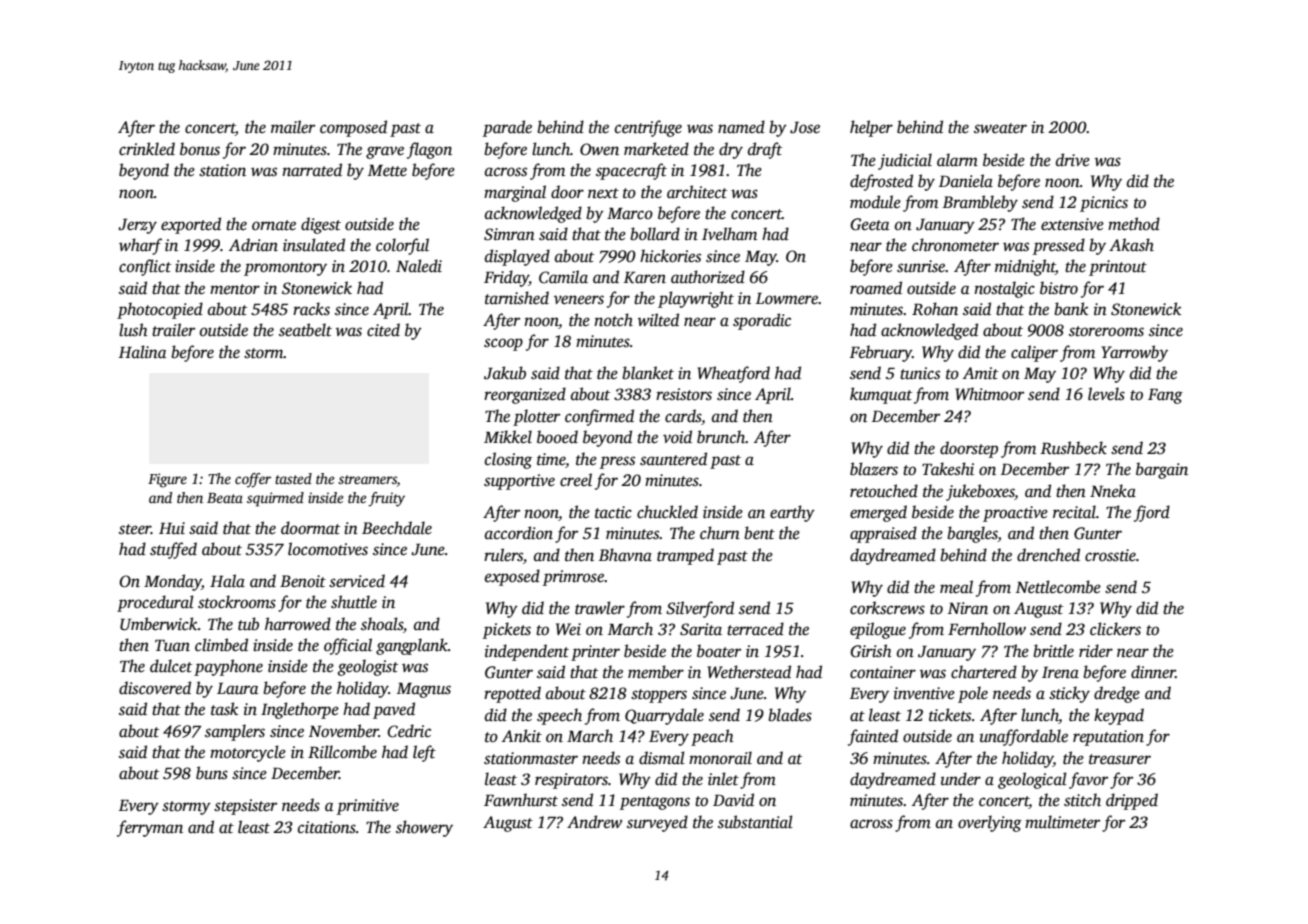  What do you see at coordinates (150, 828) in the screenshot?
I see `ferryman` at bounding box center [150, 828].
